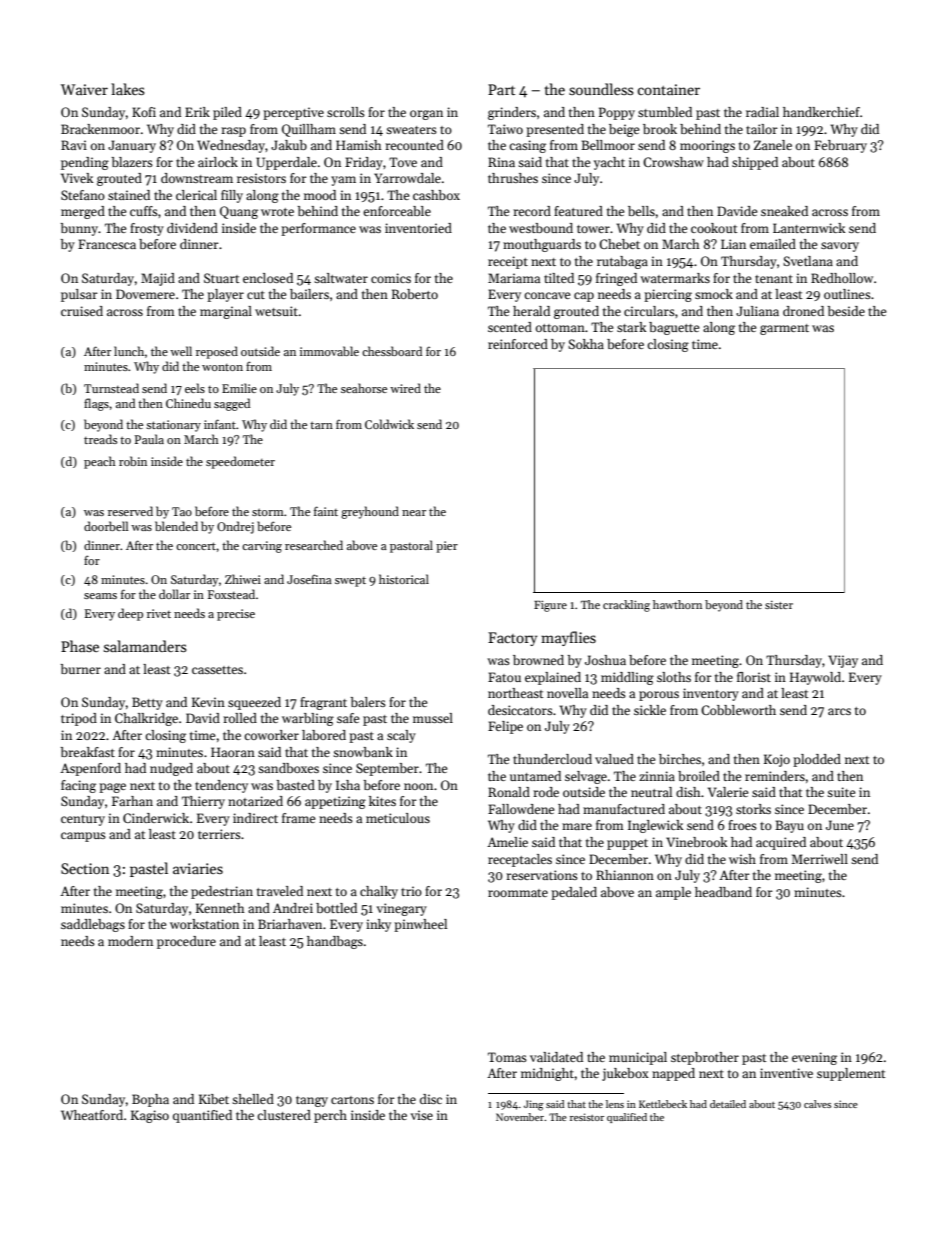  What do you see at coordinates (314, 545) in the document?
I see `researched` at bounding box center [314, 545].
